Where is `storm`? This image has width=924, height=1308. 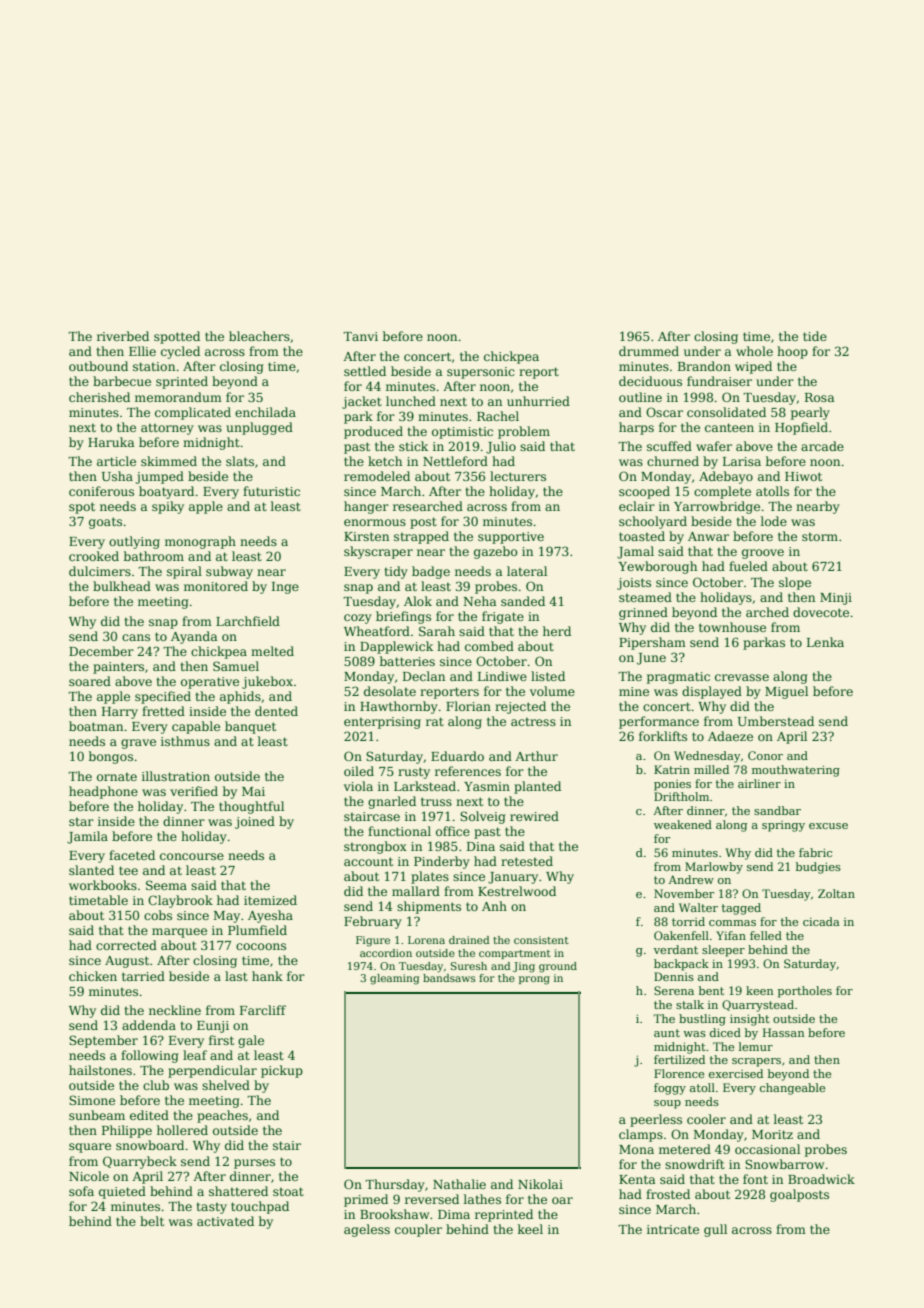 storm is located at coordinates (820, 536).
